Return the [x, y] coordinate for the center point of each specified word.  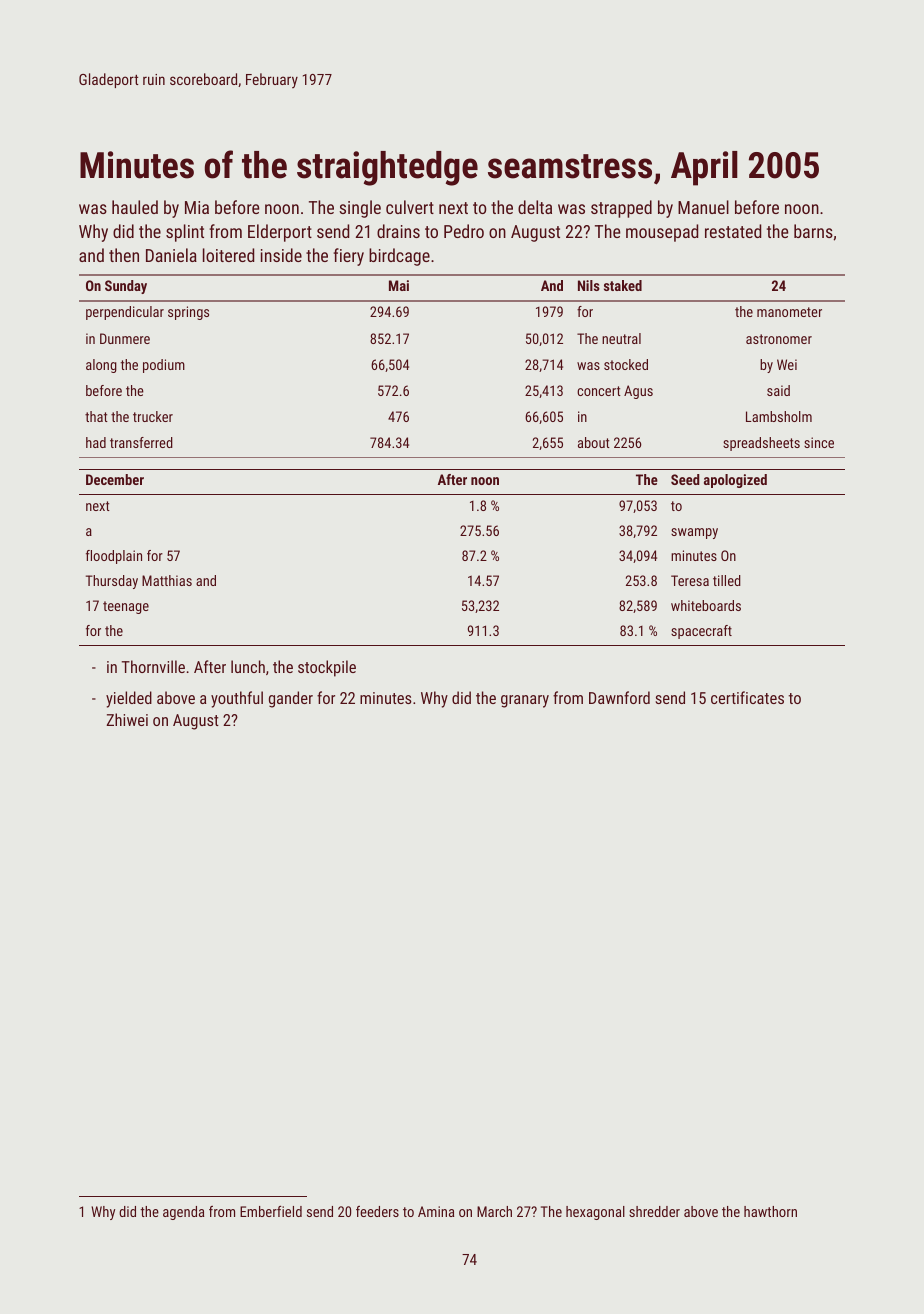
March [494, 1211]
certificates [747, 697]
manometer [789, 312]
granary [525, 701]
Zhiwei [127, 719]
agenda [183, 1213]
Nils [589, 285]
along [101, 366]
